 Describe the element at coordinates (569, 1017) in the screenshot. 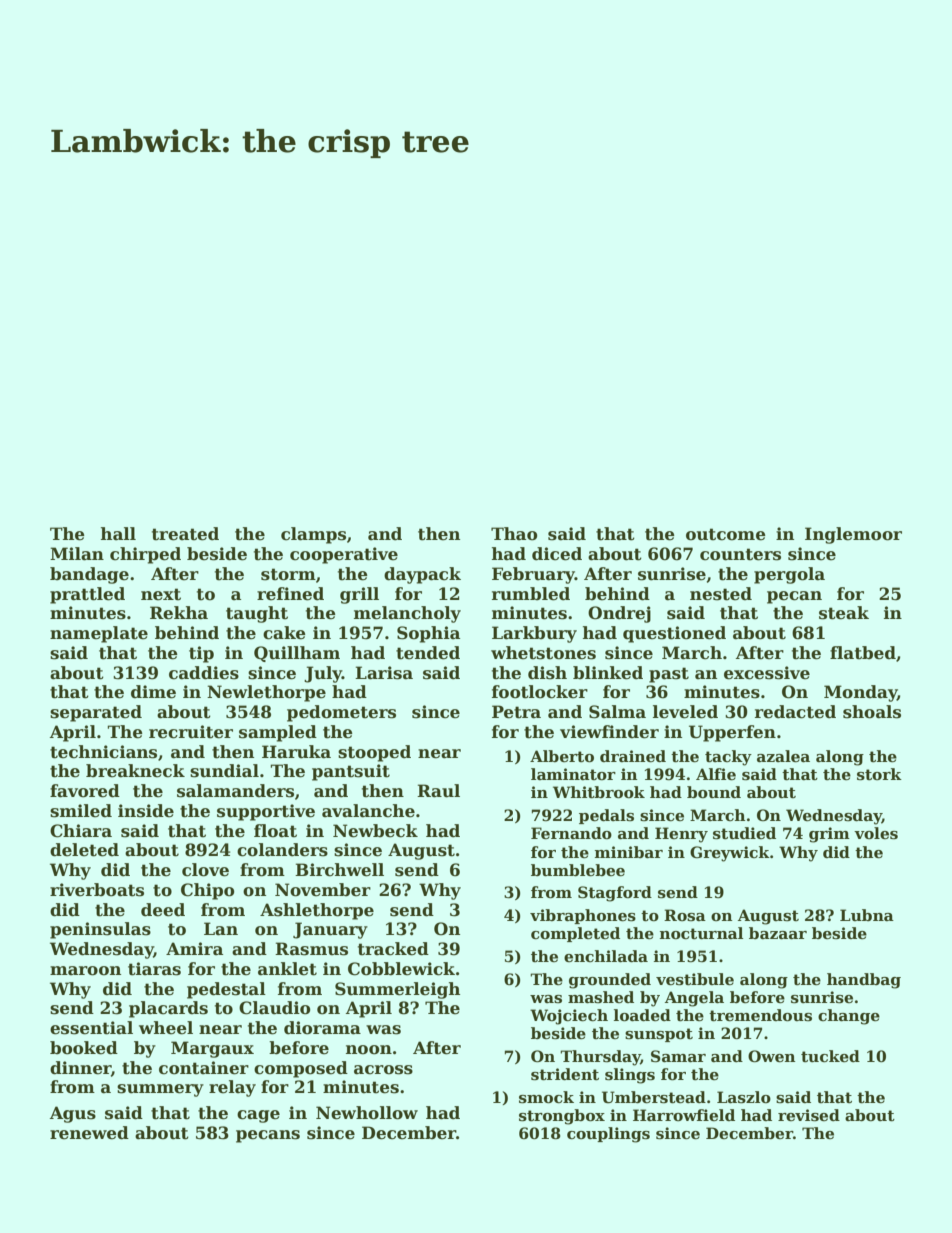

I see `Wojciech` at that location.
